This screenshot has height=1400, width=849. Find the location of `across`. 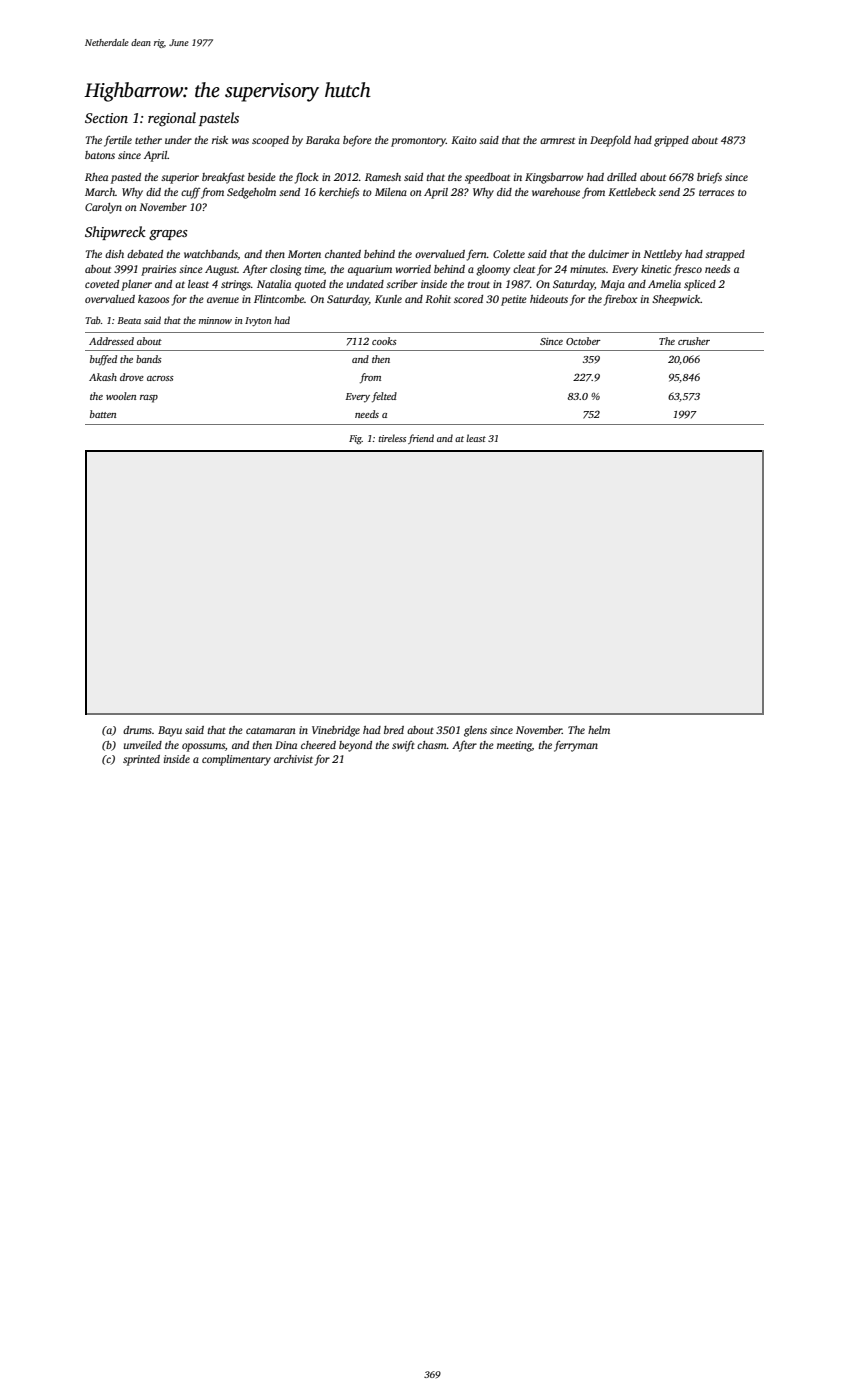

across is located at coordinates (160, 378).
